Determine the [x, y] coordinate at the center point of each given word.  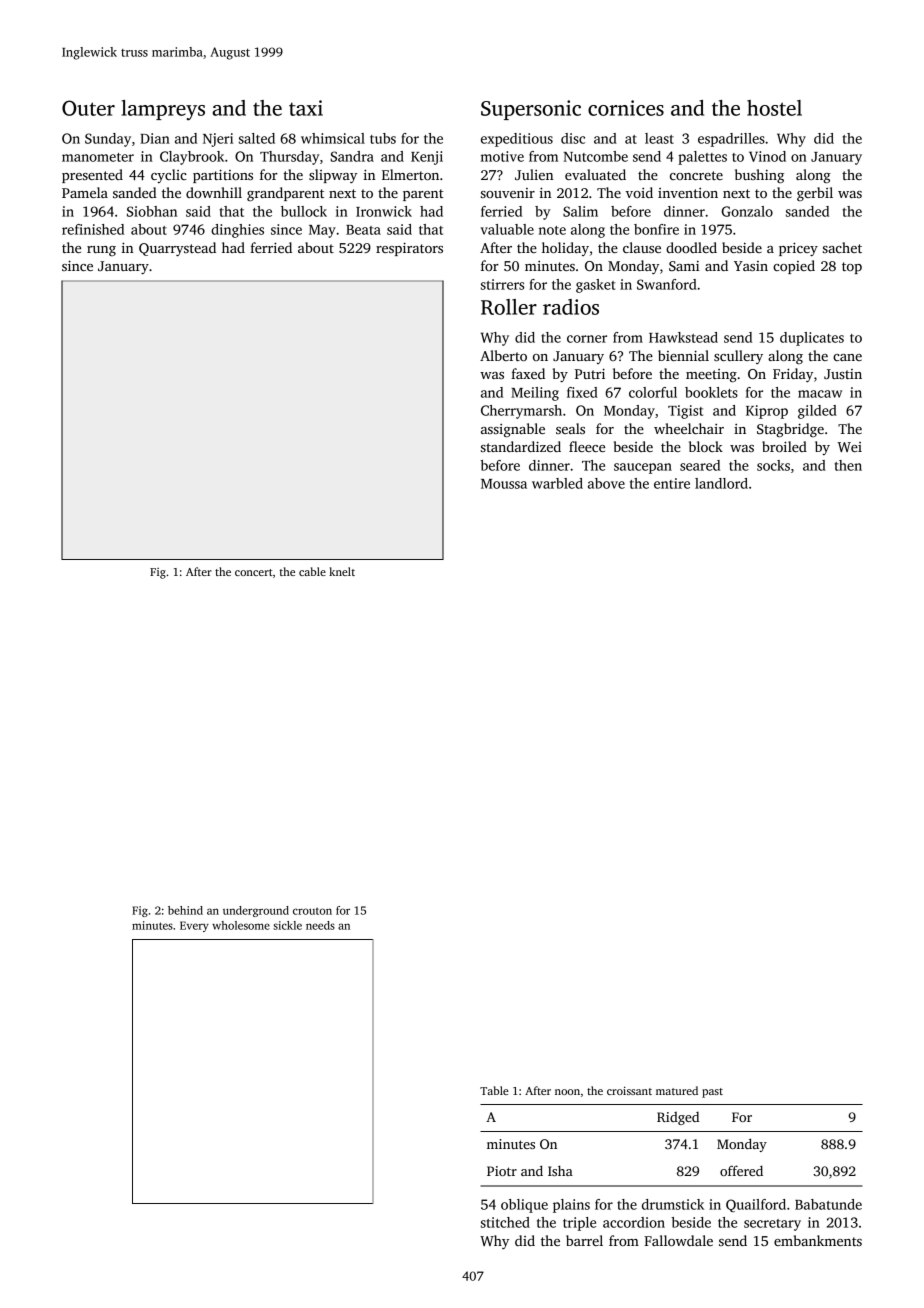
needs [320, 925]
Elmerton [410, 174]
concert [254, 572]
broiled [784, 446]
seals [570, 428]
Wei [849, 447]
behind [185, 910]
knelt [342, 571]
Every [194, 926]
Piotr [502, 1171]
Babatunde [828, 1204]
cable [312, 571]
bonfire [656, 229]
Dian [155, 138]
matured [677, 1090]
